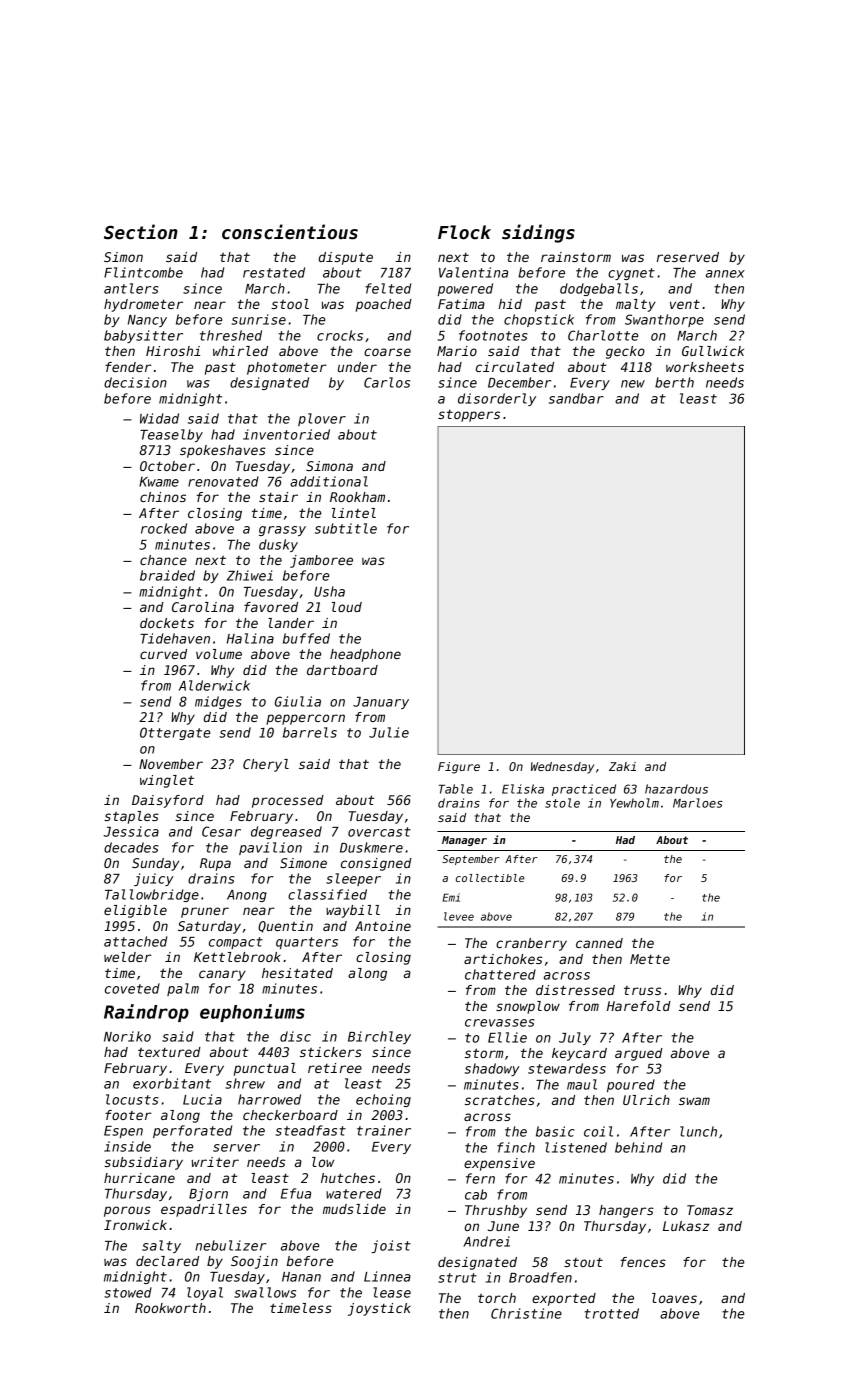  I want to click on Charlotte, so click(603, 335).
